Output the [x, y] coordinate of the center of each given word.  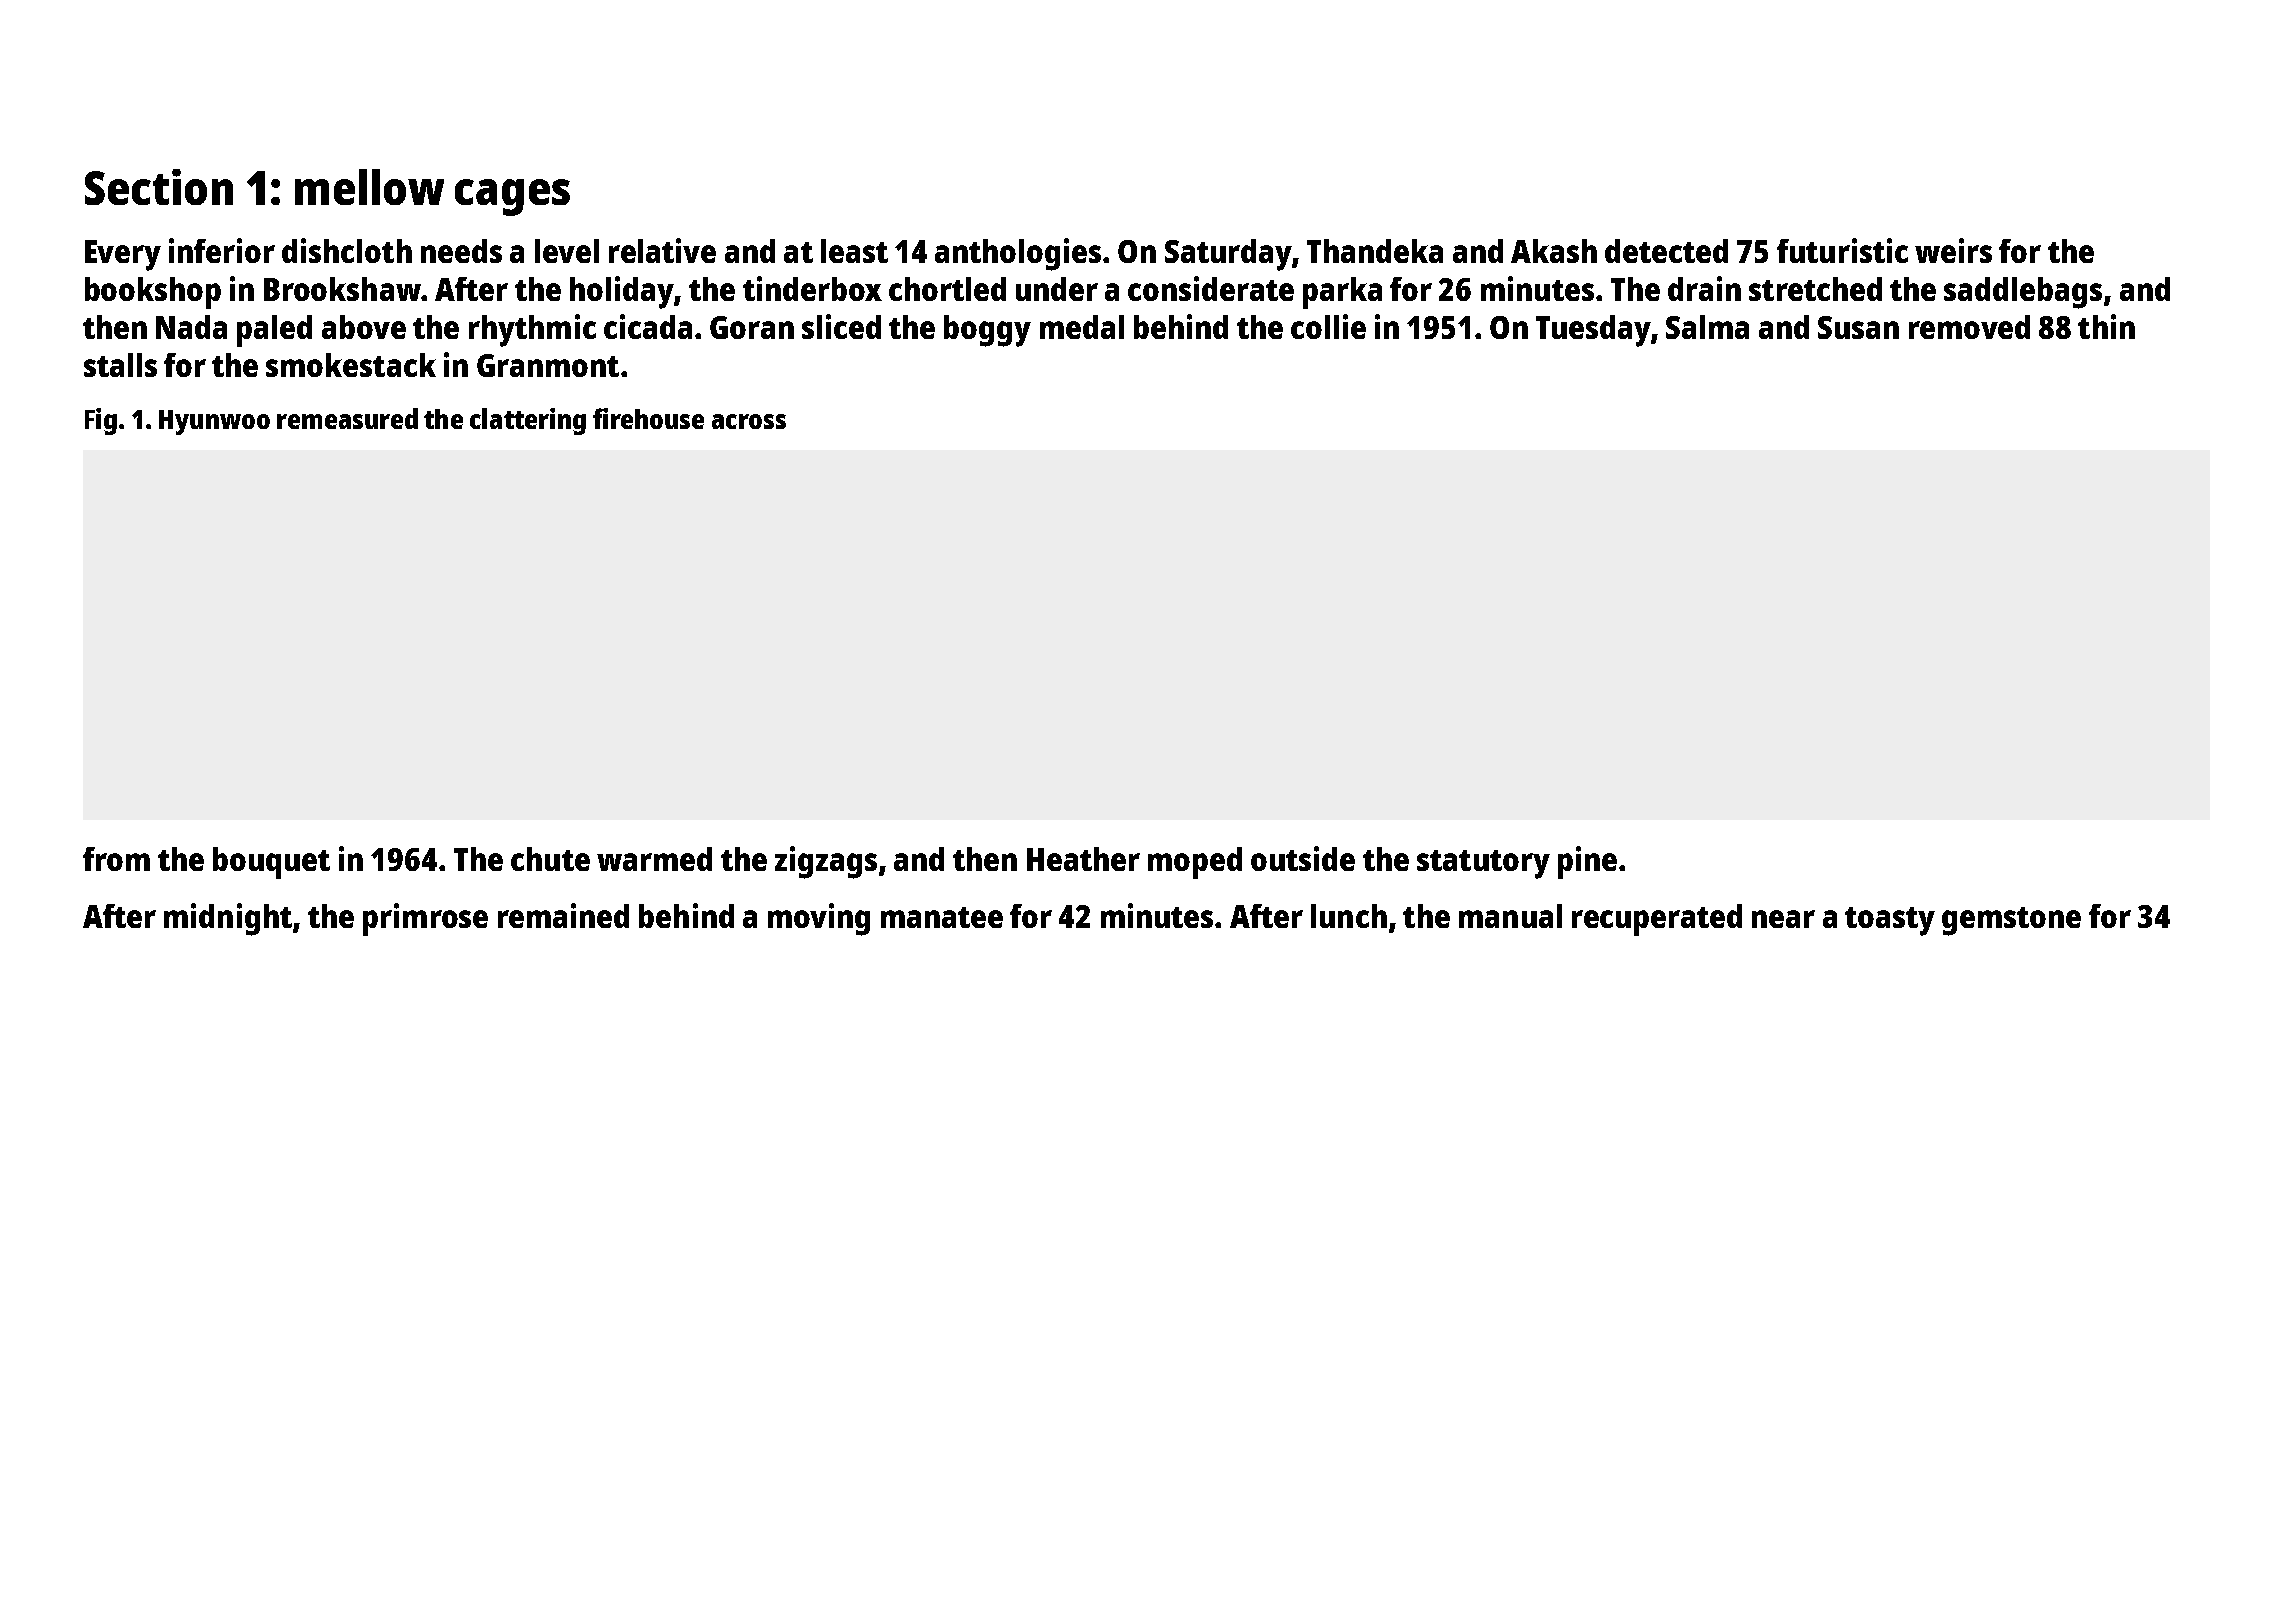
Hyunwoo [214, 422]
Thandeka [1375, 251]
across [749, 421]
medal [1082, 327]
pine [1587, 862]
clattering [528, 421]
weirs [1953, 250]
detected [1666, 251]
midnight [228, 919]
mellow [369, 187]
